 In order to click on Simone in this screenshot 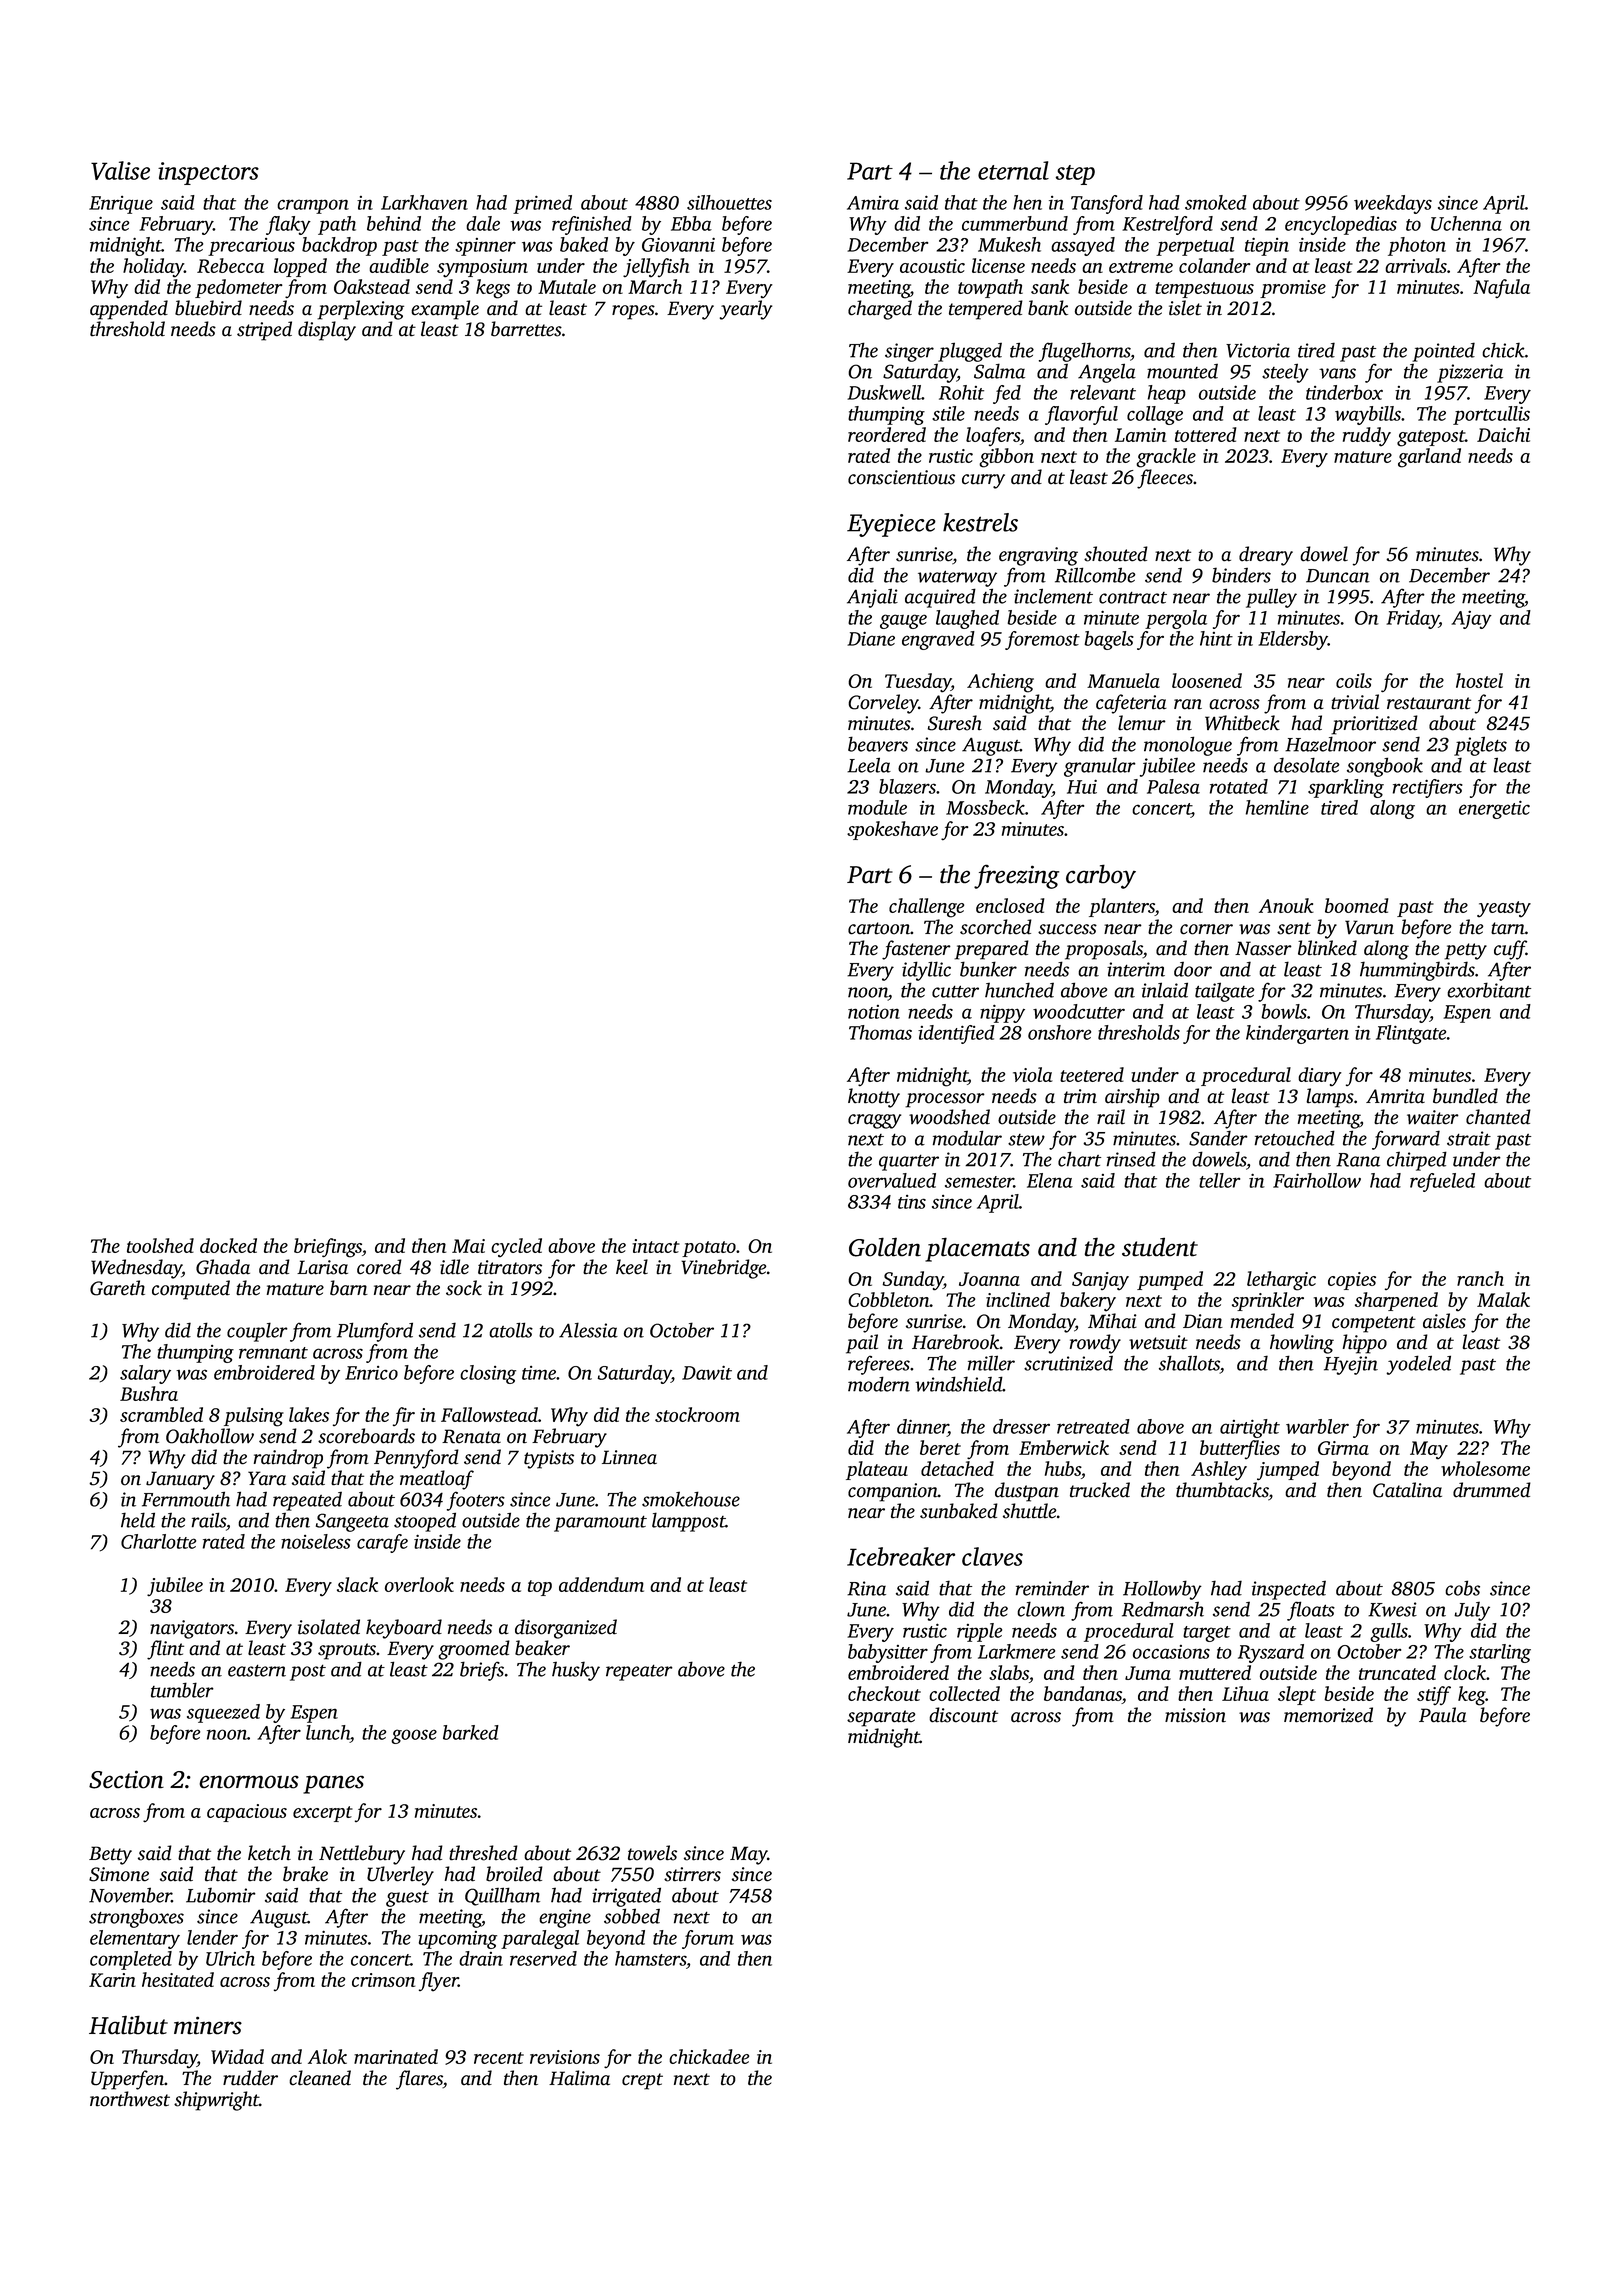, I will do `click(119, 1874)`.
